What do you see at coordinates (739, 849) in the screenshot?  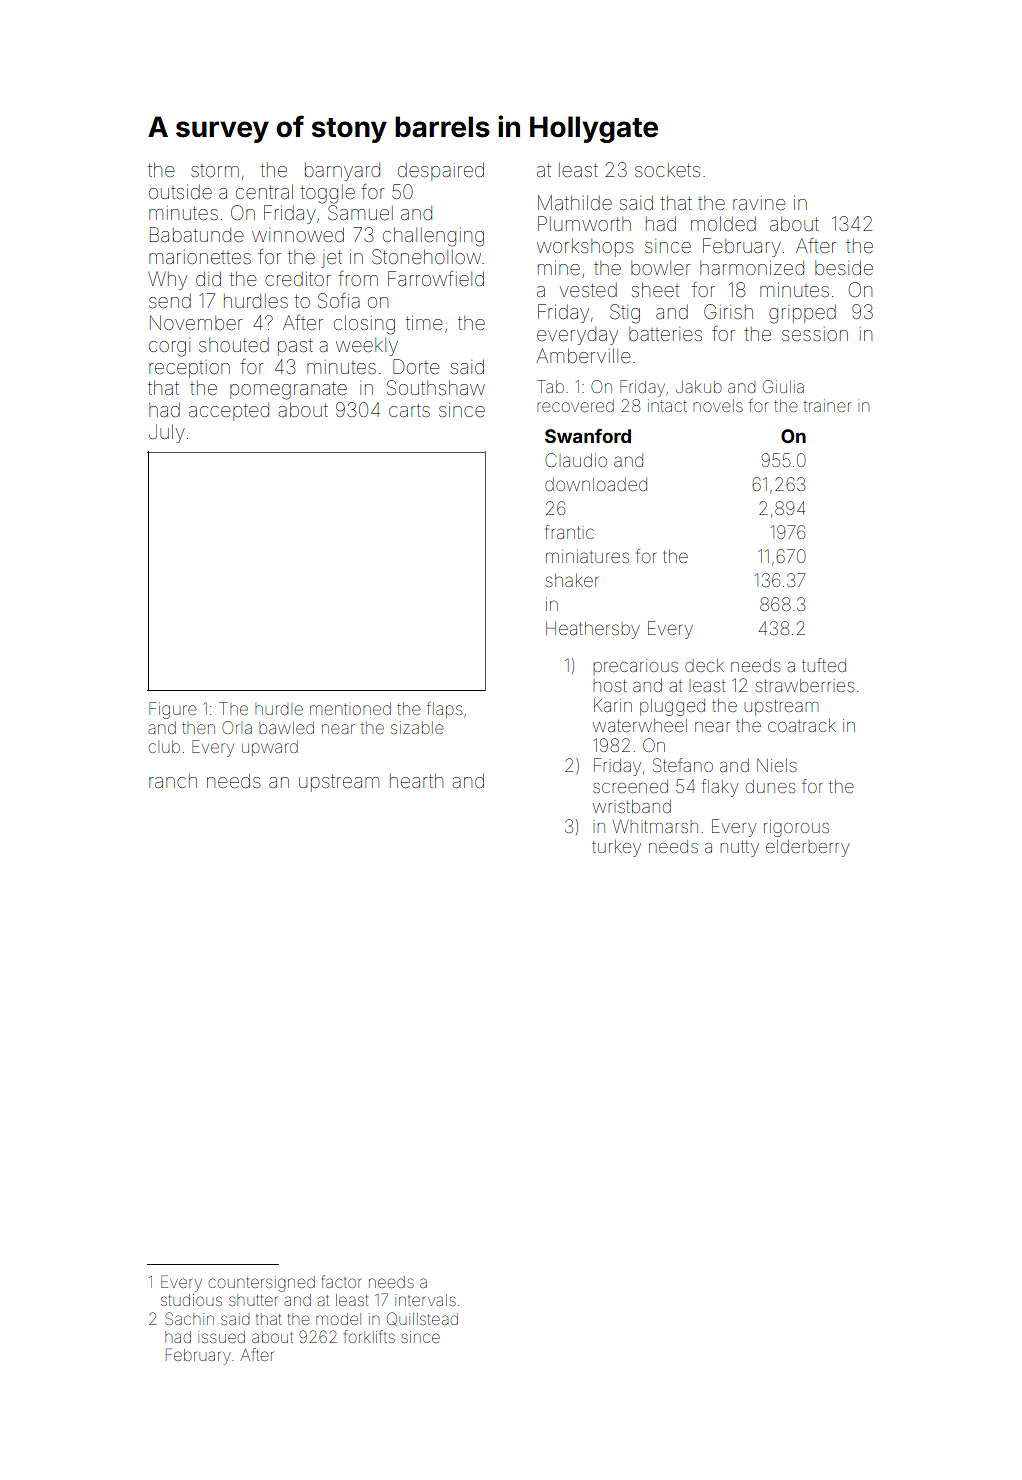 I see `nutty` at bounding box center [739, 849].
